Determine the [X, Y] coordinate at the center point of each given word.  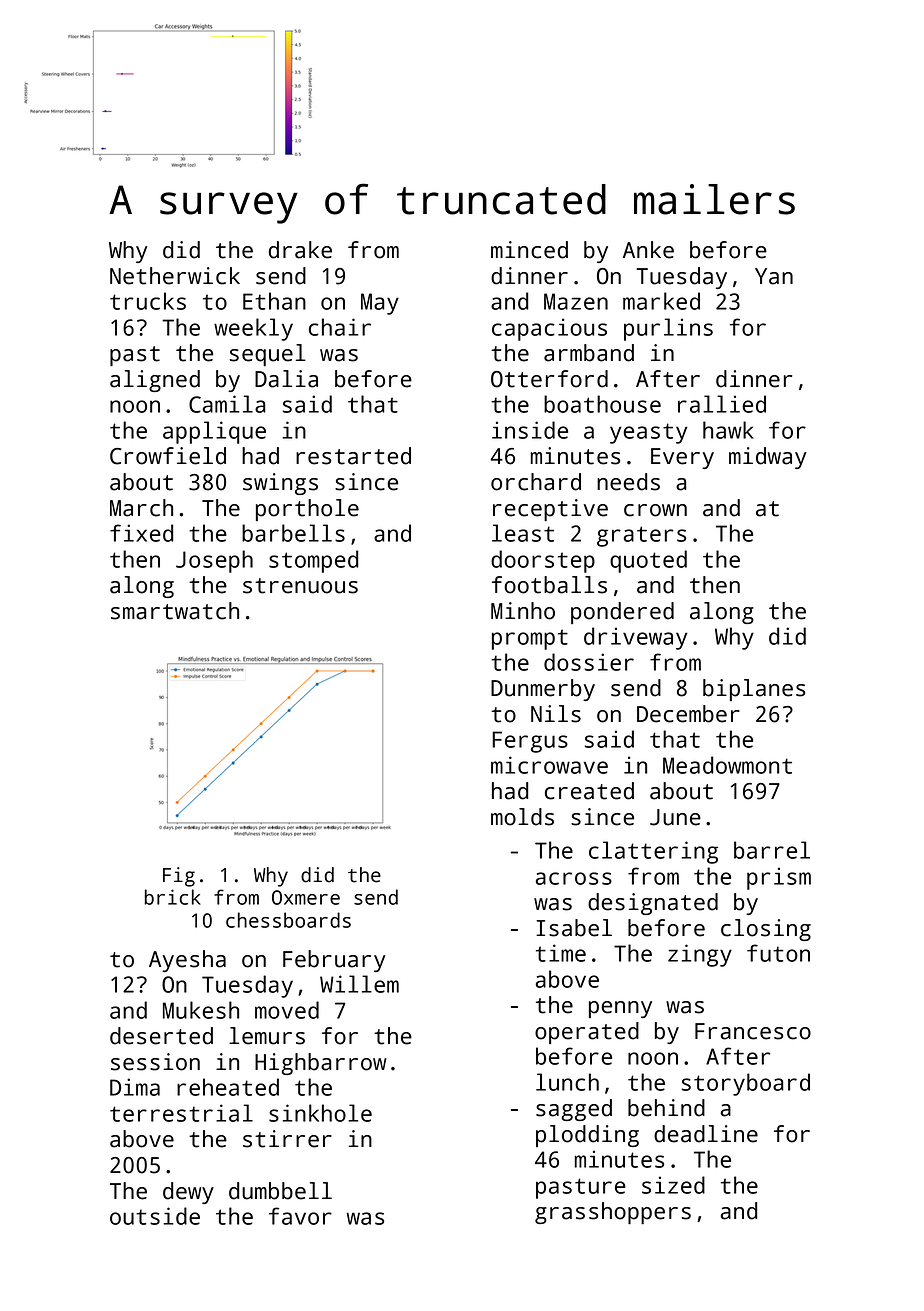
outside [155, 1216]
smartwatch [175, 611]
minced [529, 250]
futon [778, 953]
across [573, 878]
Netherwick [175, 276]
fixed [141, 533]
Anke [648, 250]
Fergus [530, 742]
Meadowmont [727, 765]
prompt [530, 639]
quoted [648, 561]
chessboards [288, 920]
